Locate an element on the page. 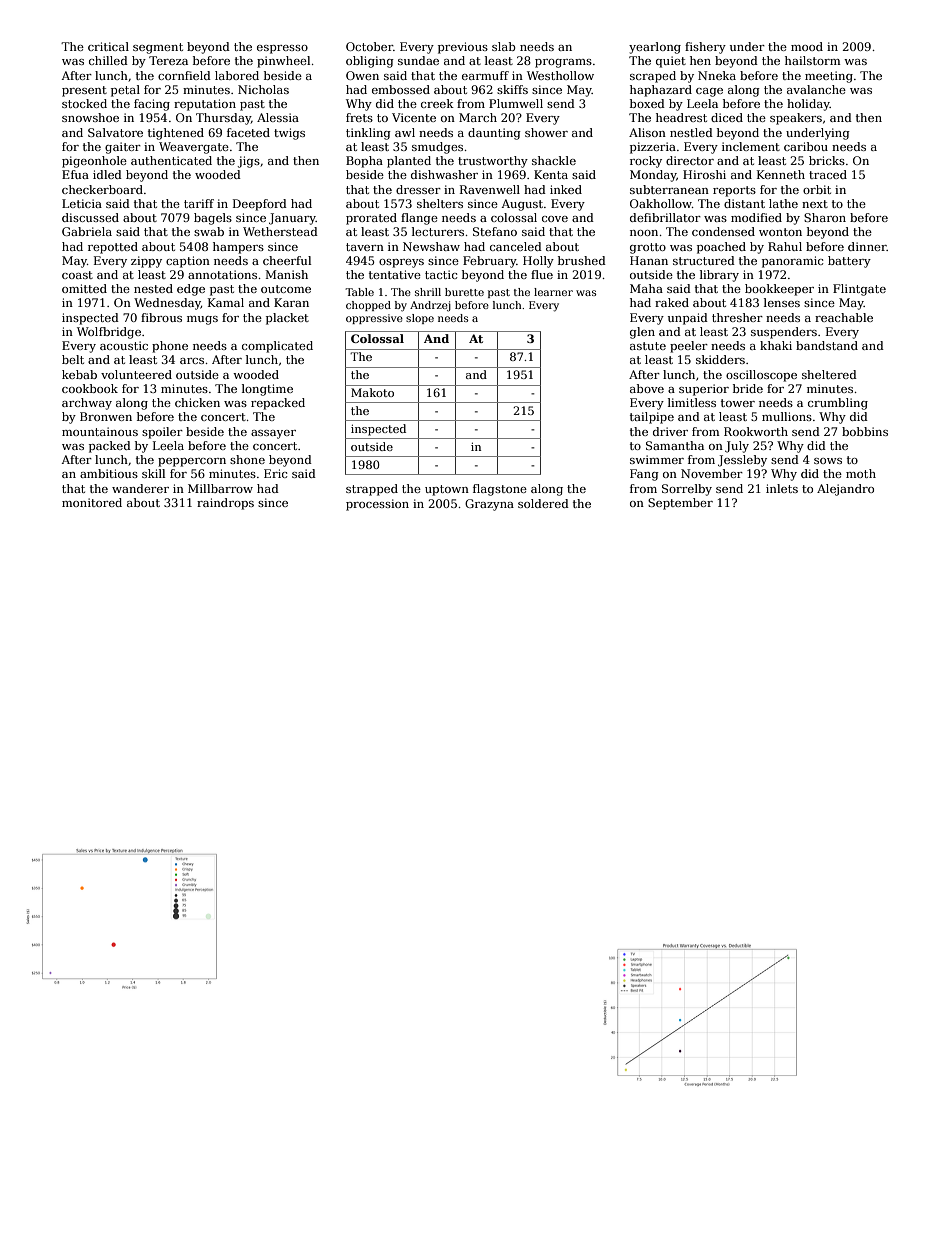 The image size is (952, 1233). soldered is located at coordinates (543, 503).
